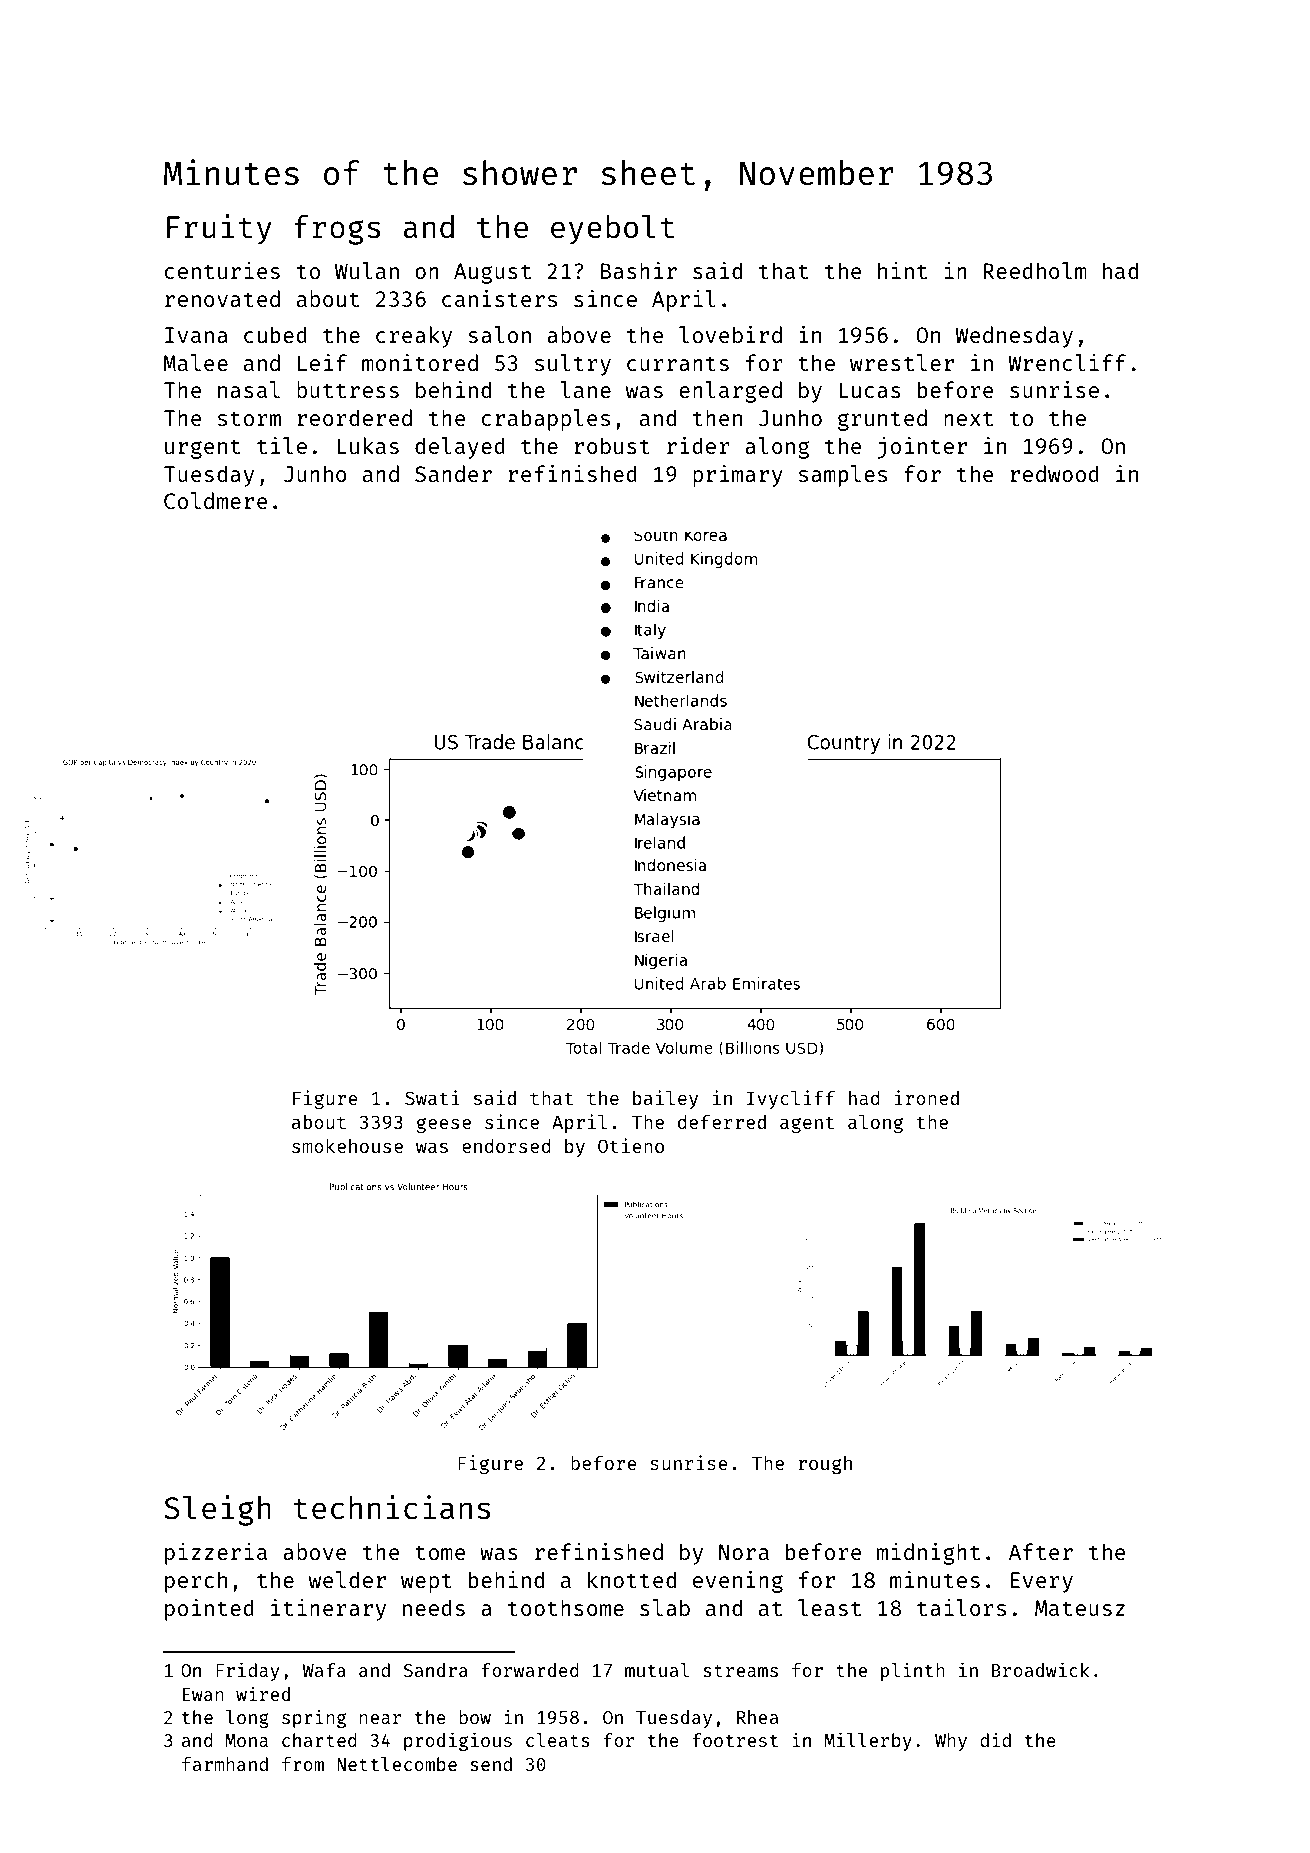 This screenshot has width=1310, height=1853. Describe the element at coordinates (347, 1146) in the screenshot. I see `smokehouse` at that location.
